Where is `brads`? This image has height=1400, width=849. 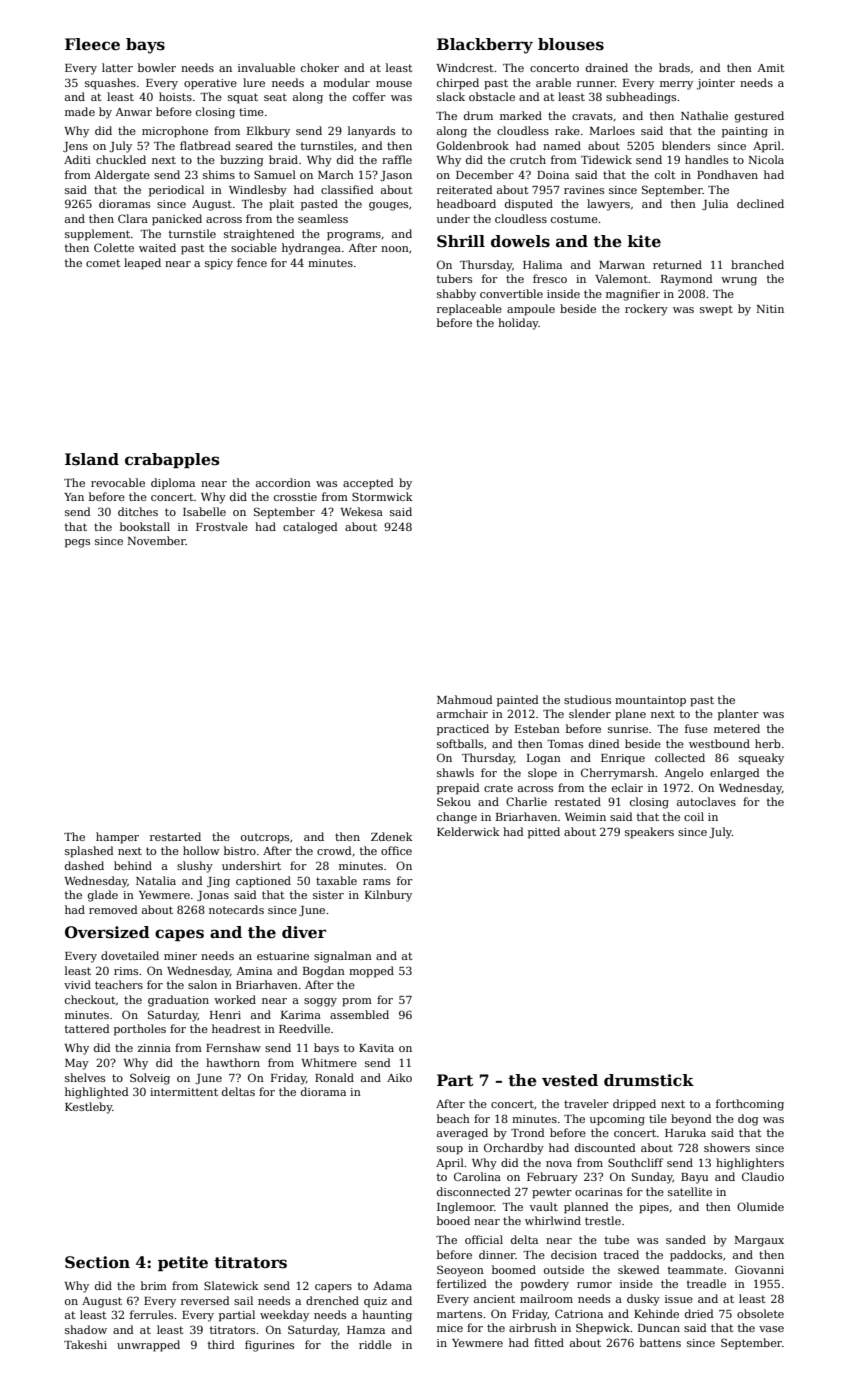 brads is located at coordinates (674, 67).
